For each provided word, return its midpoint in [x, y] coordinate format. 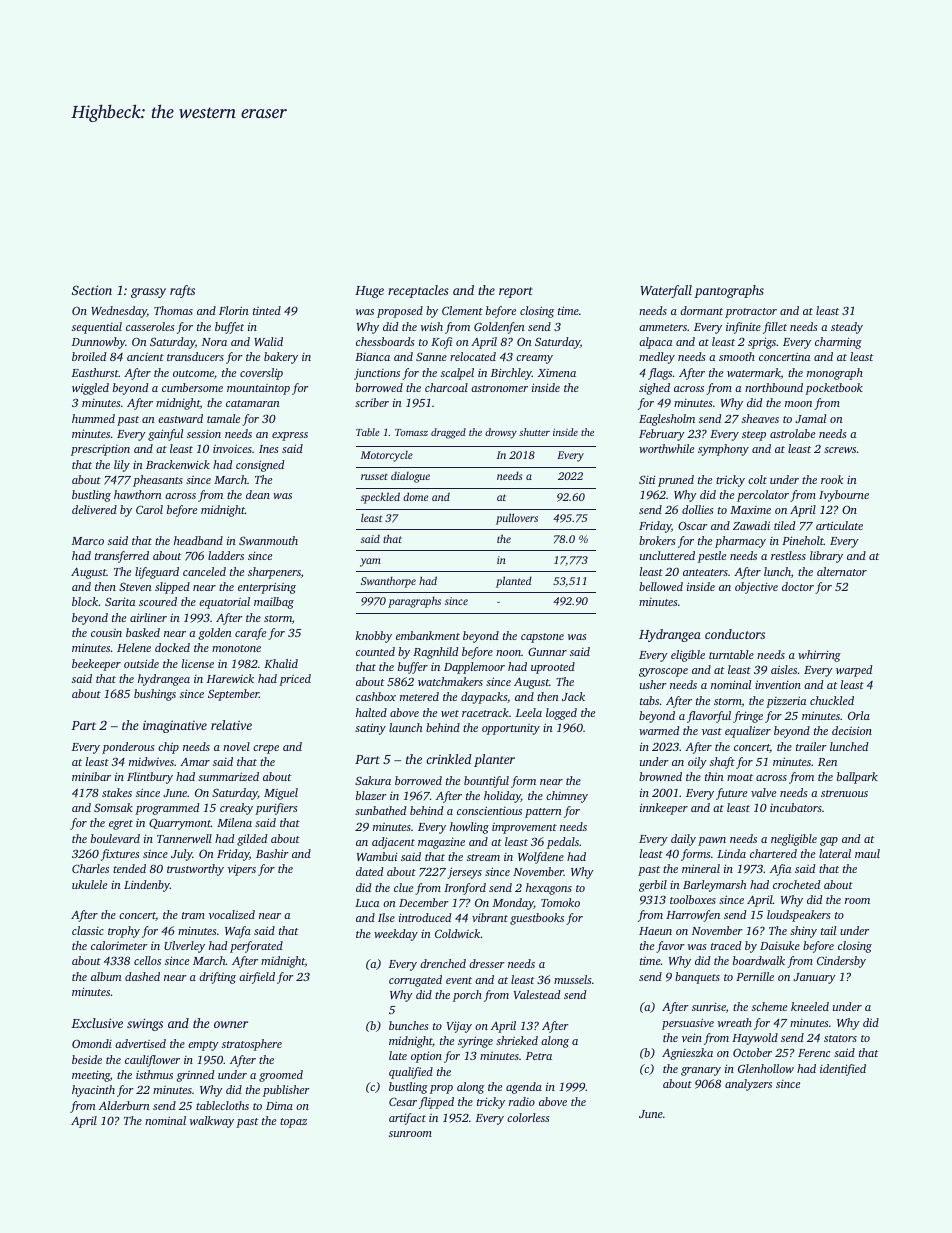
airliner [148, 617]
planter [494, 760]
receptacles [418, 291]
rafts [182, 291]
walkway [212, 1122]
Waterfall [666, 291]
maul [867, 853]
